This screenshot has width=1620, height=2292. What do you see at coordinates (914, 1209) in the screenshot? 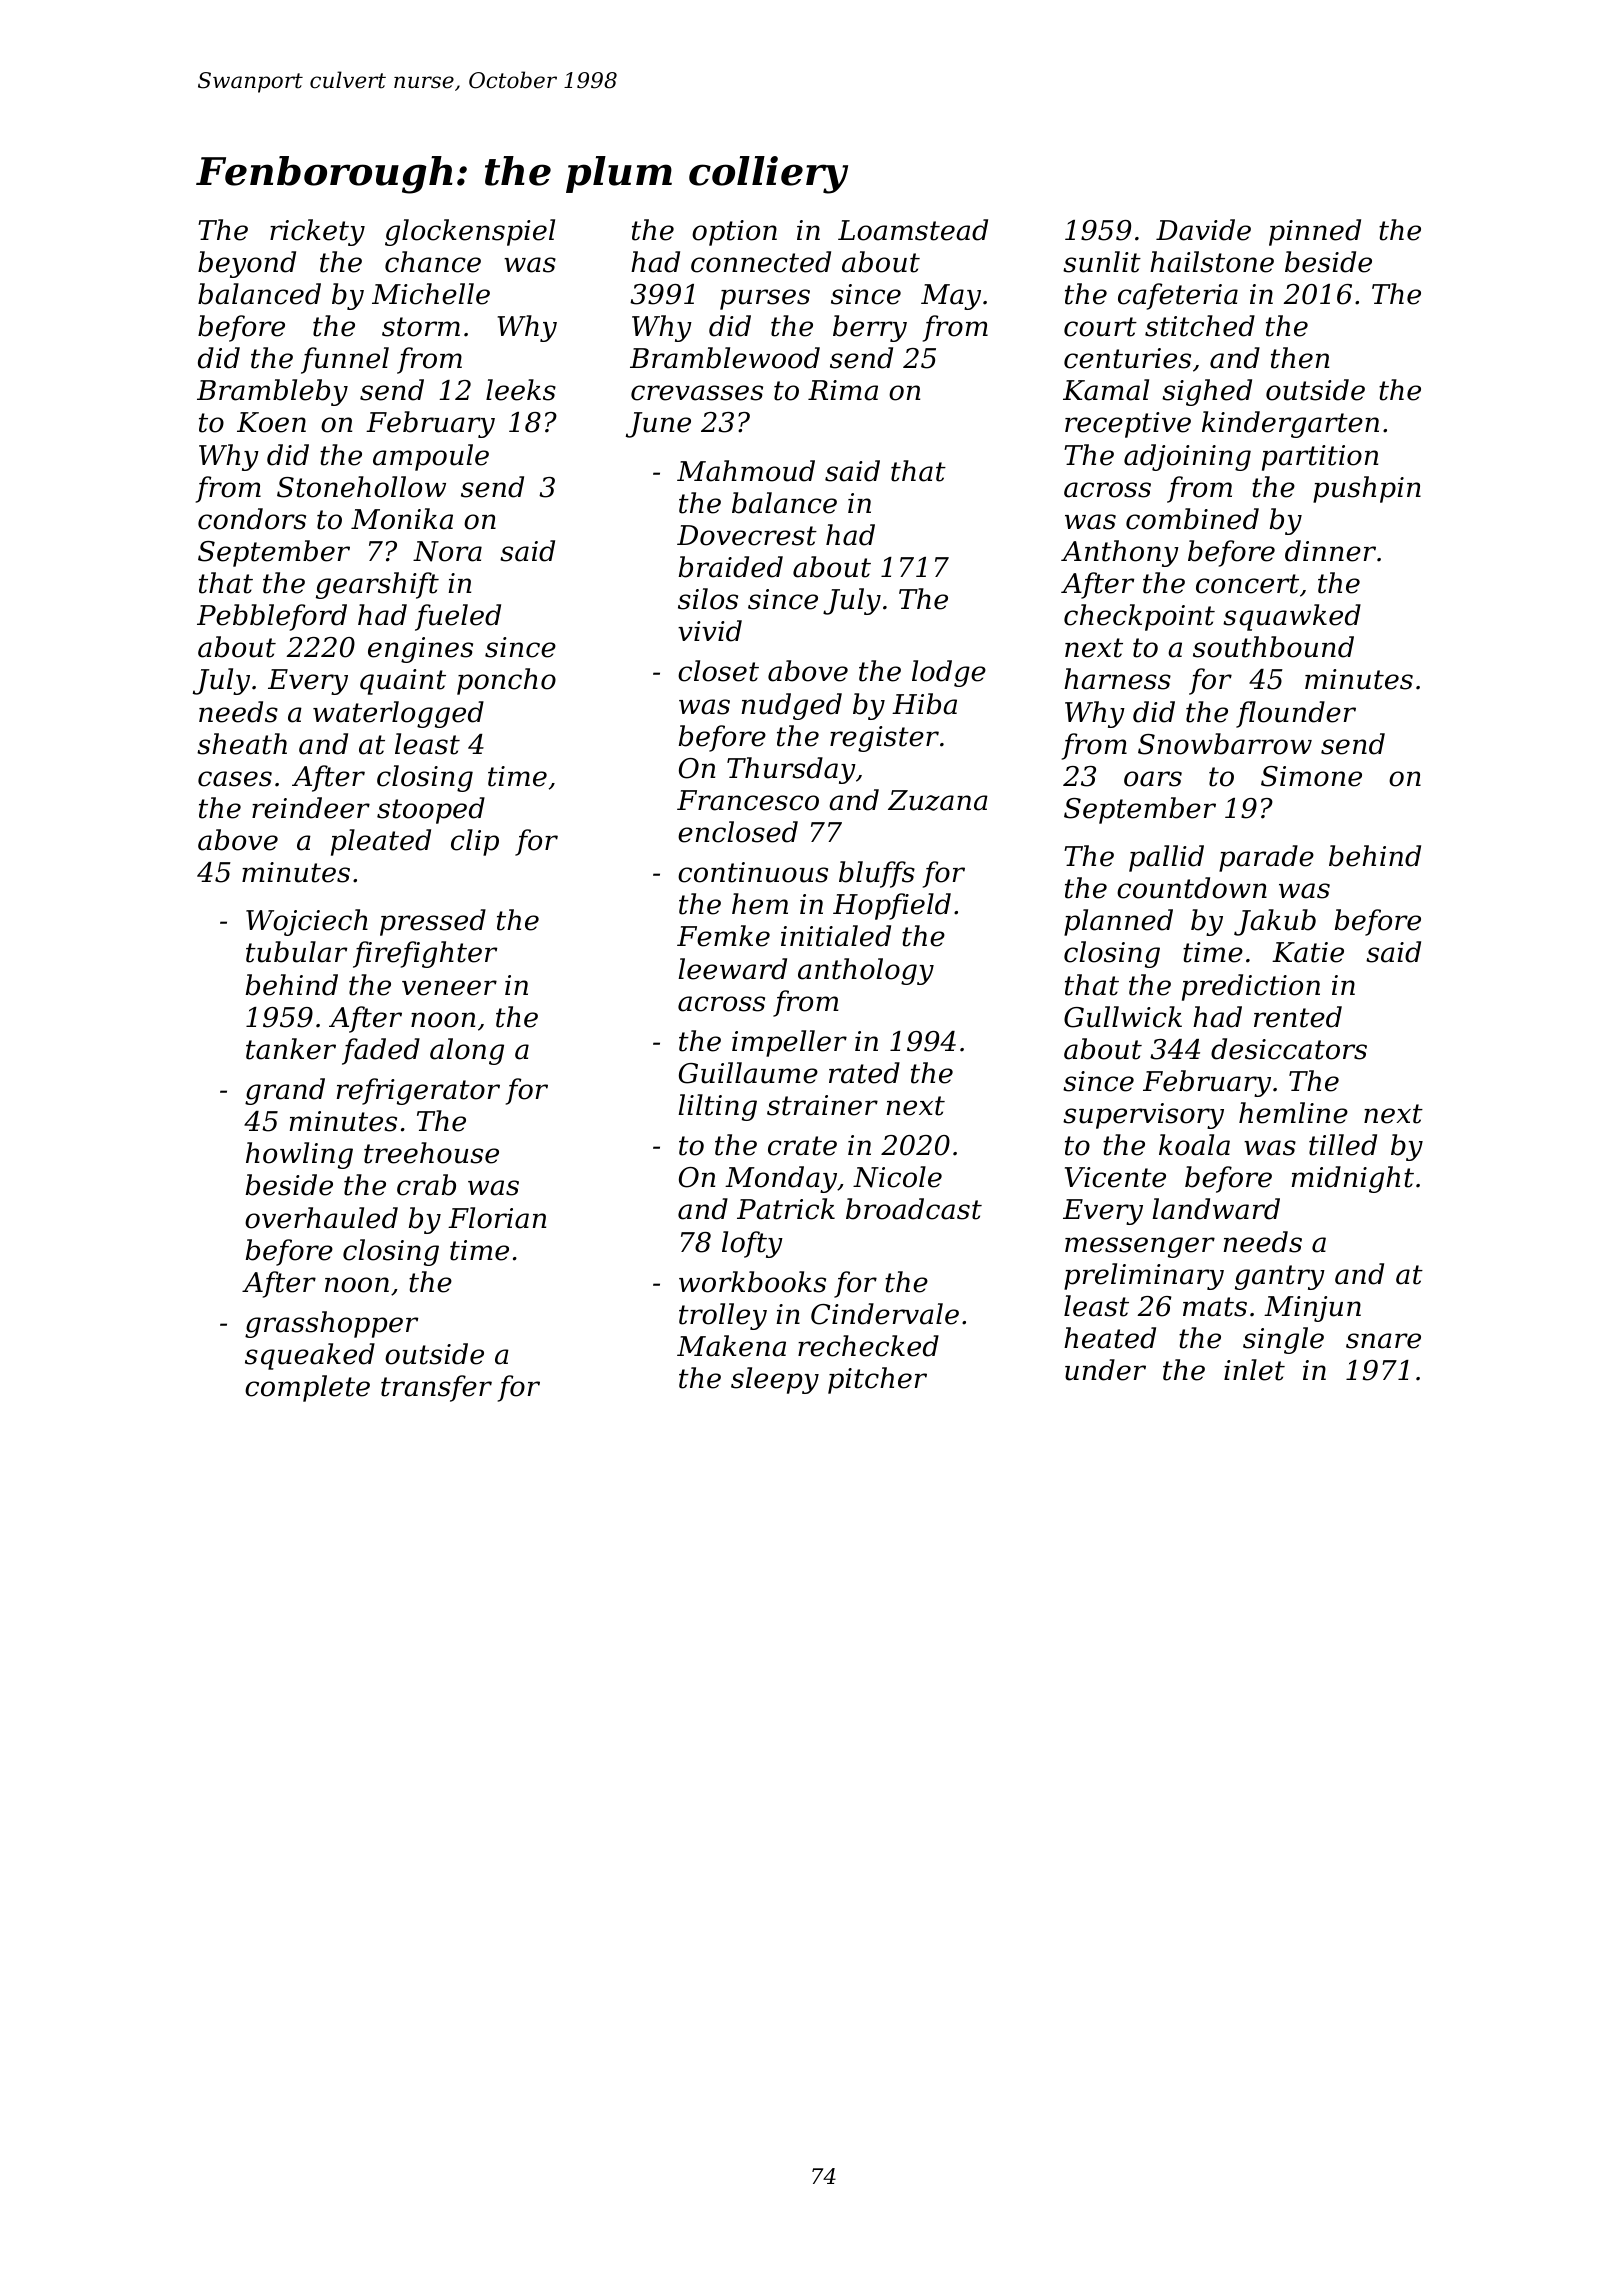
I see `broadcast` at bounding box center [914, 1209].
